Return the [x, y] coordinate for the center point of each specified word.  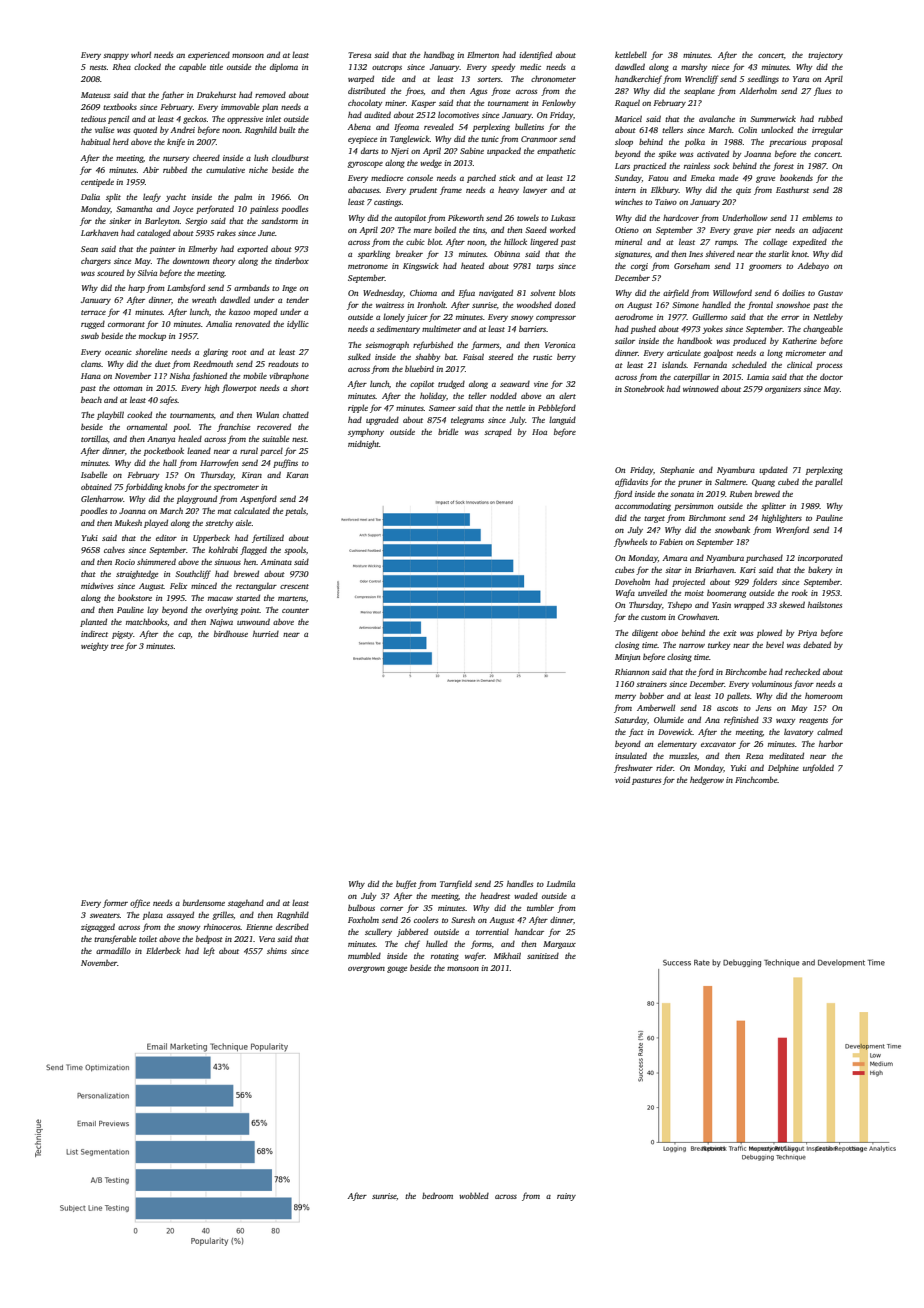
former [115, 903]
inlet [273, 119]
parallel [829, 482]
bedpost [209, 939]
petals [295, 511]
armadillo [113, 950]
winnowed [701, 389]
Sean [89, 249]
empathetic [556, 151]
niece [721, 67]
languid [562, 421]
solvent [543, 292]
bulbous [361, 907]
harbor [831, 743]
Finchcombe [756, 780]
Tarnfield [456, 884]
